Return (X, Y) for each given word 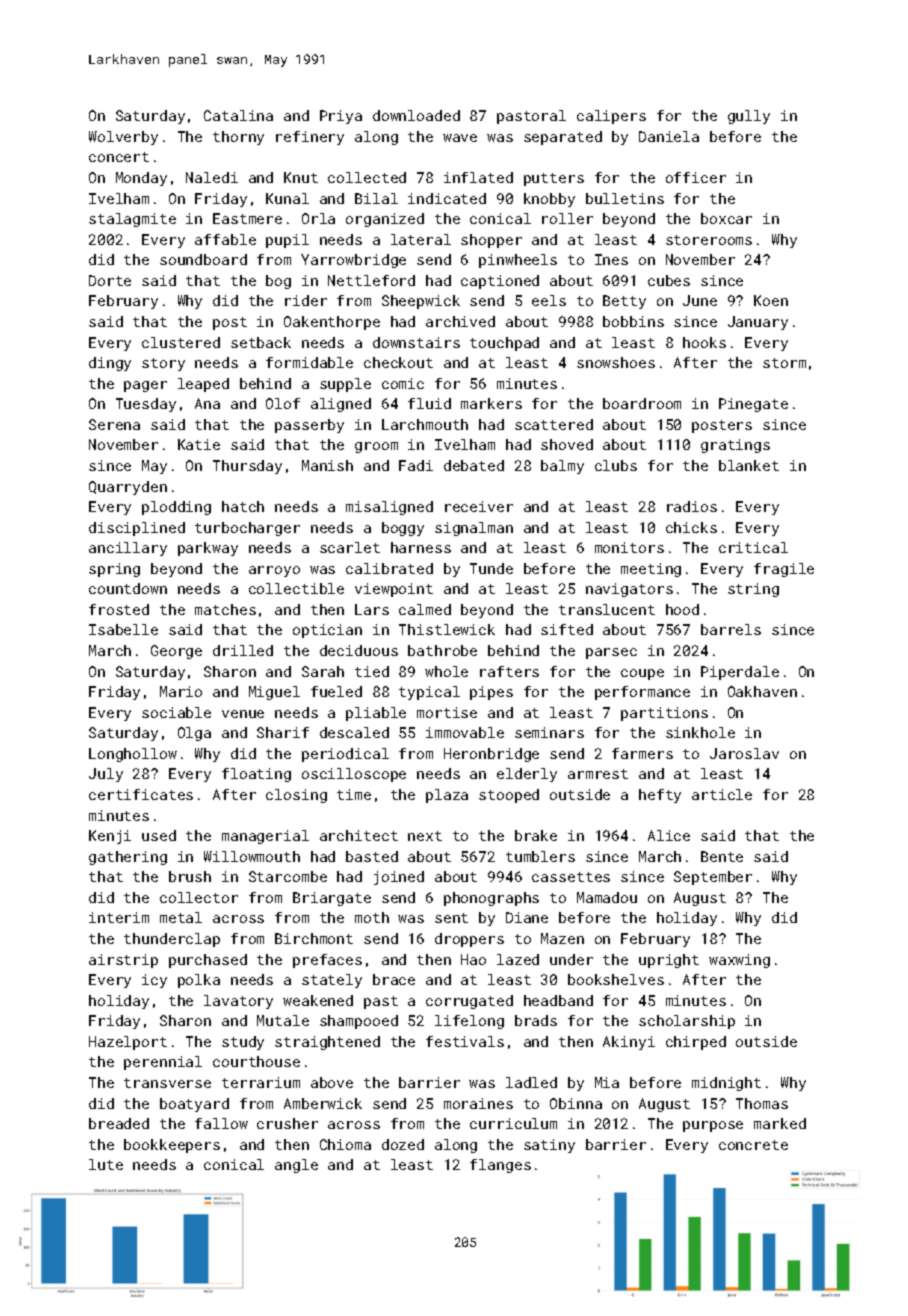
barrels (731, 629)
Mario (181, 691)
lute (106, 1164)
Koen (771, 300)
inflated (478, 177)
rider (306, 300)
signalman (474, 529)
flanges (500, 1166)
